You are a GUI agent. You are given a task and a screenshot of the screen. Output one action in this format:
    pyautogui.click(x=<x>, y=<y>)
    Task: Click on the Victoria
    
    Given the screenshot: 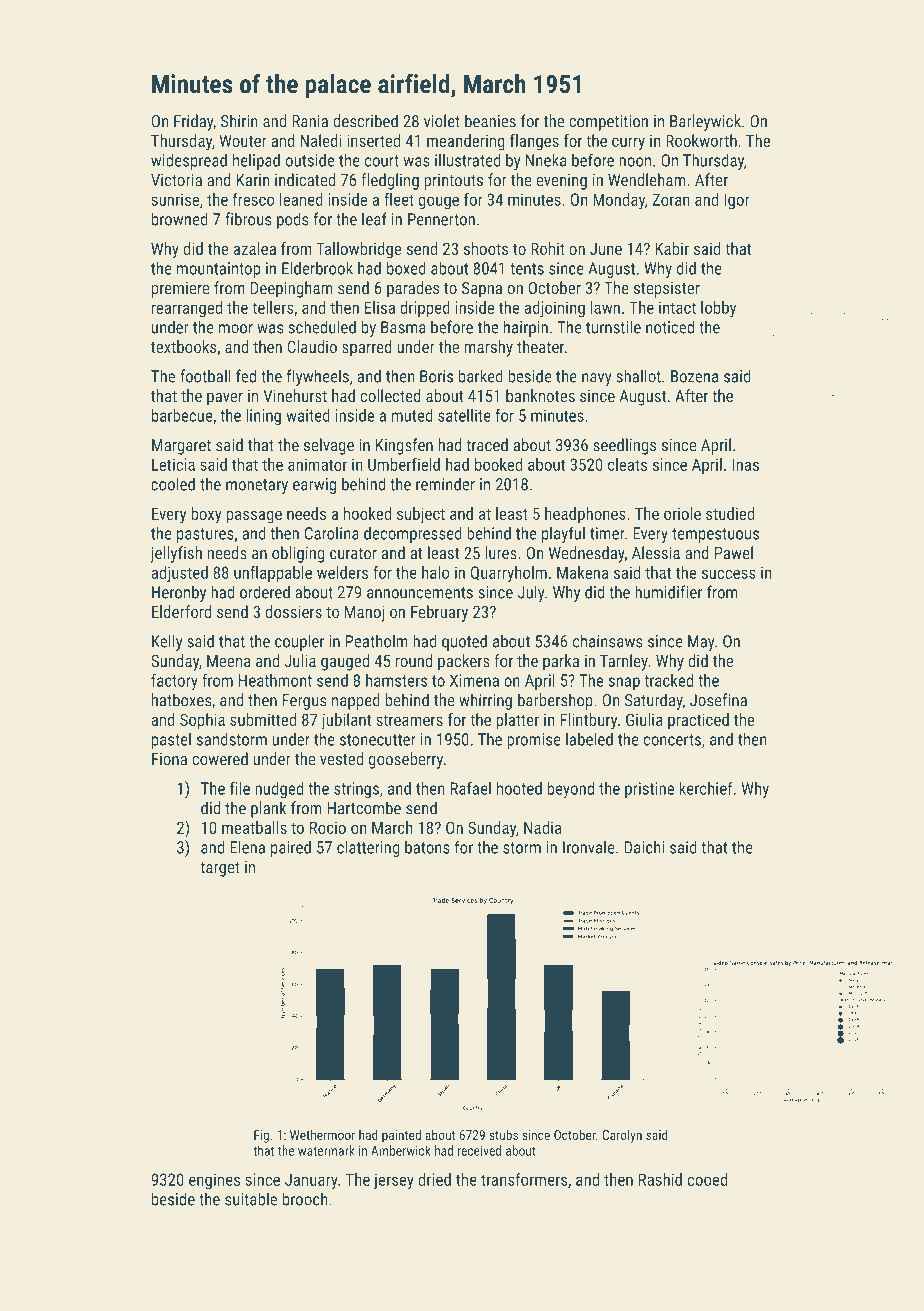 What is the action you would take?
    pyautogui.click(x=176, y=180)
